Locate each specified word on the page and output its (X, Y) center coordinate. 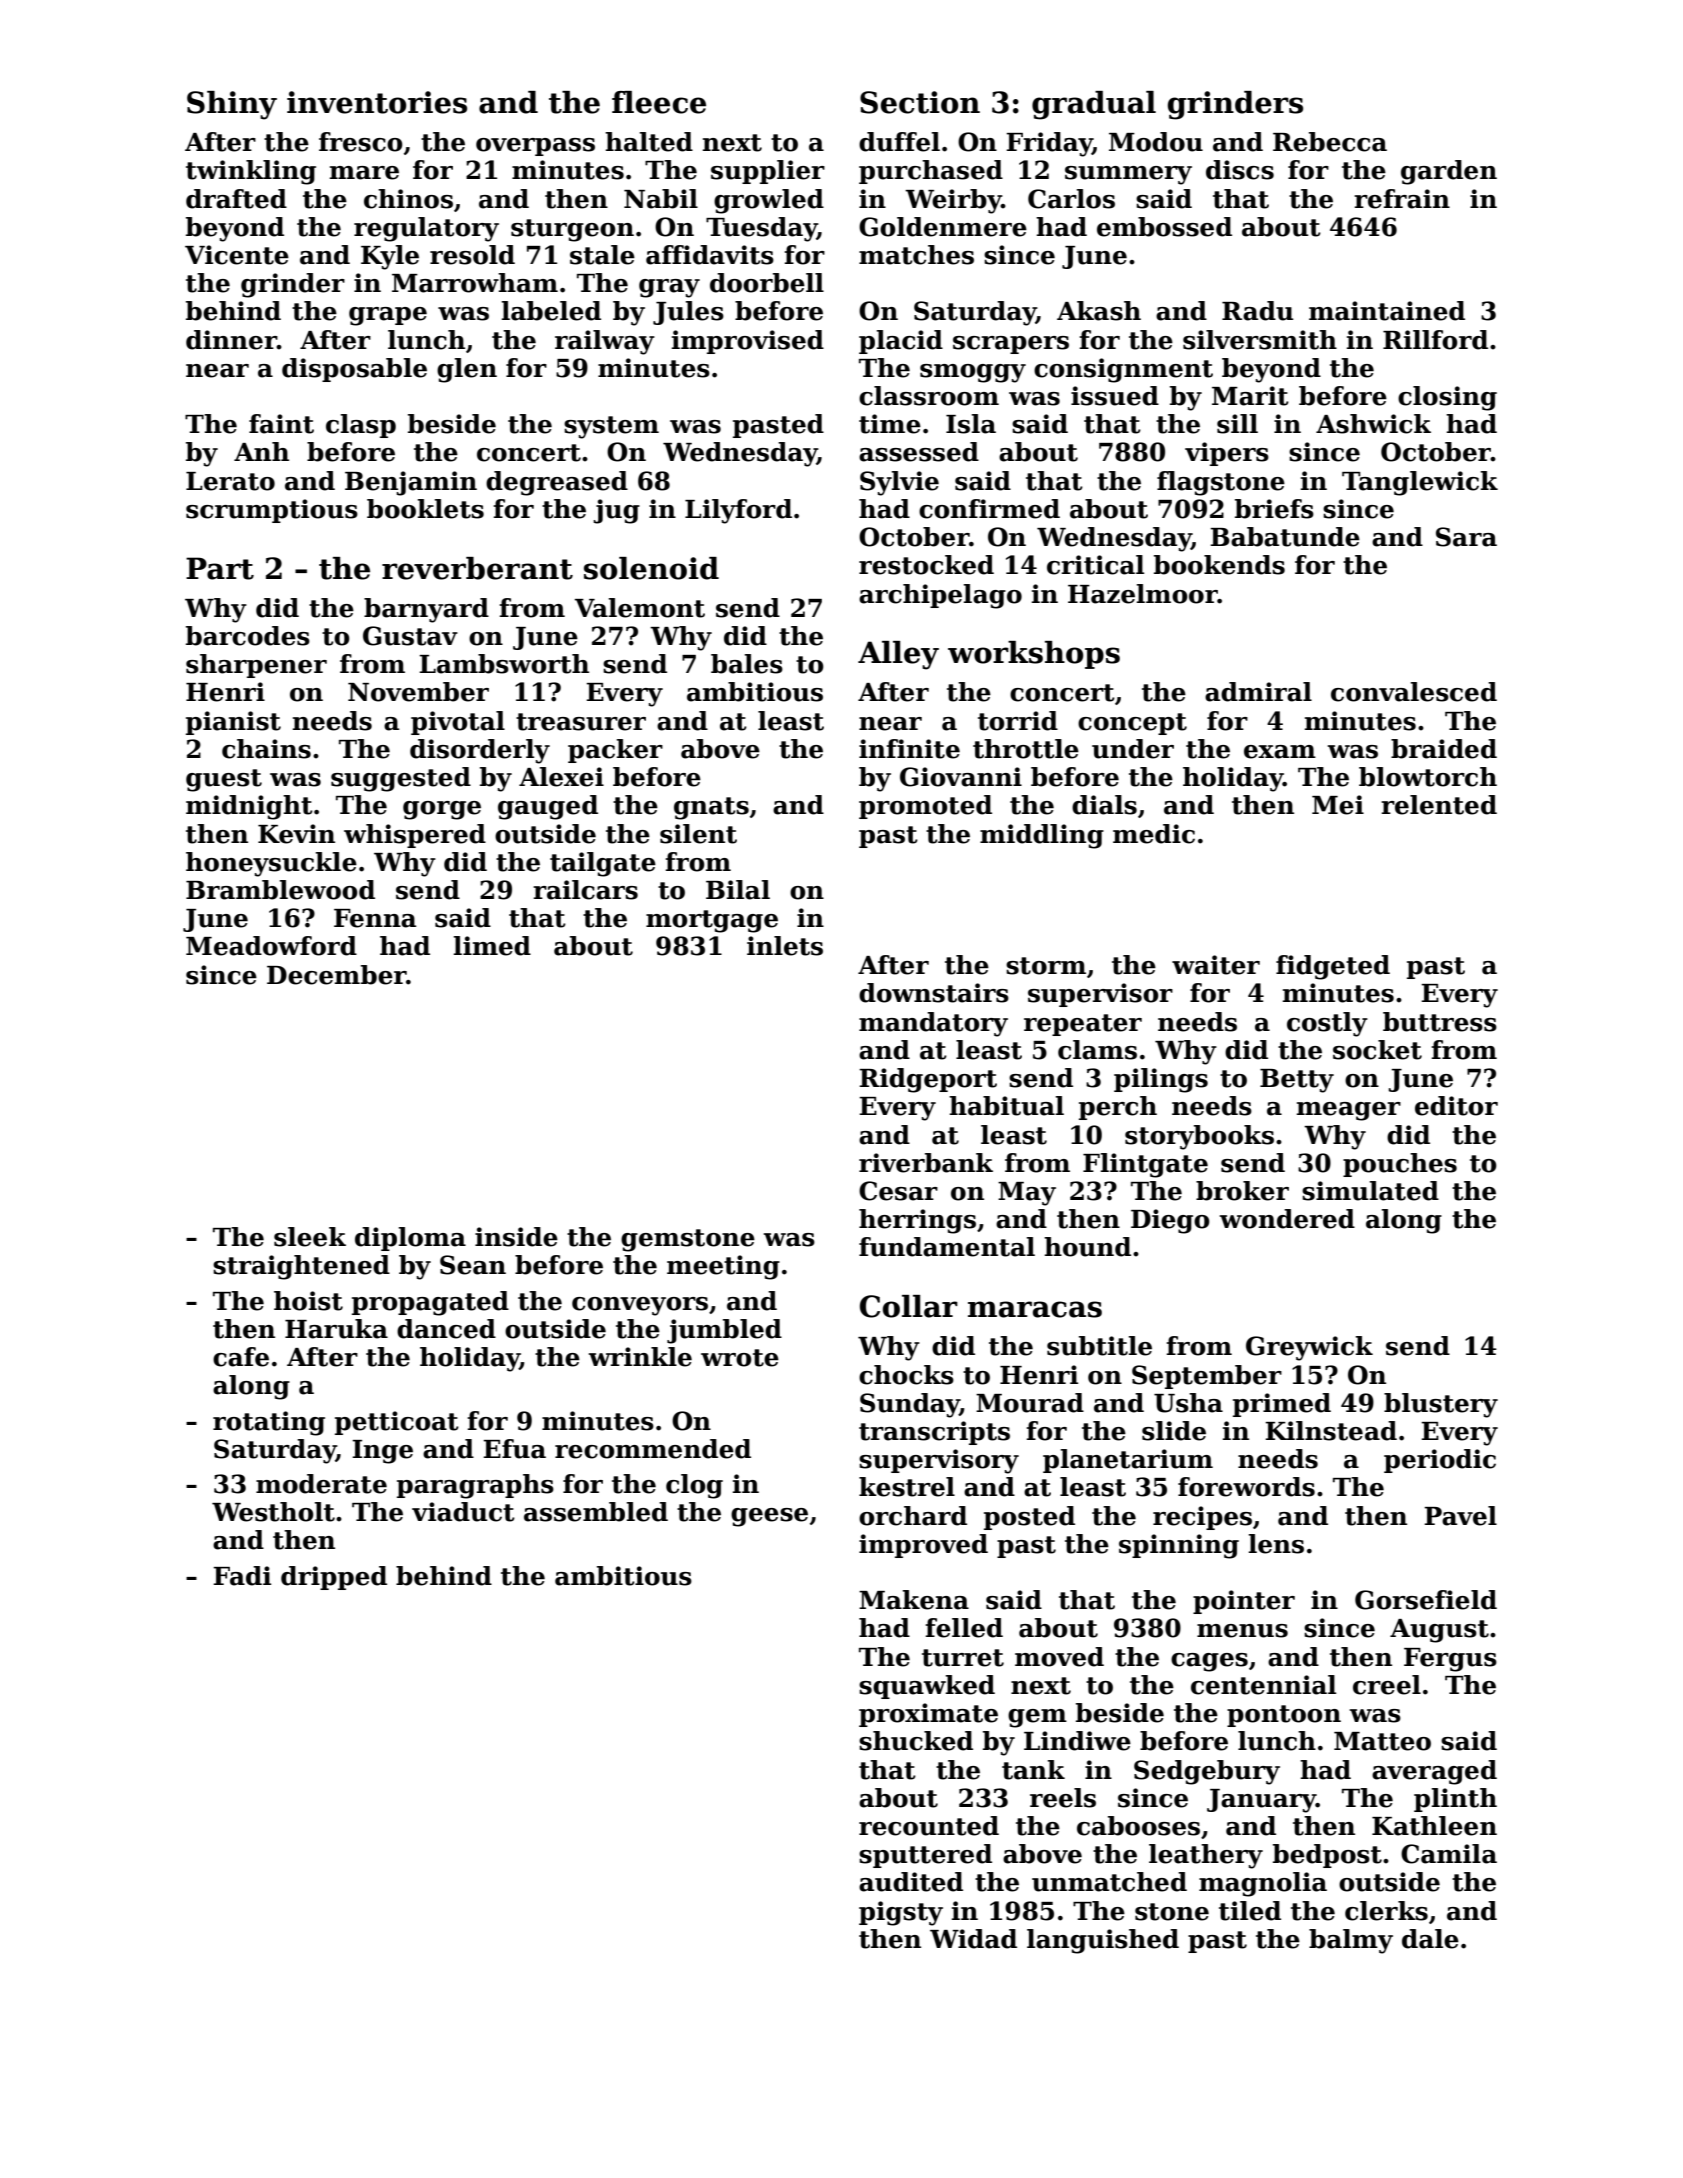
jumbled (724, 1331)
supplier (768, 172)
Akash (1099, 311)
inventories (377, 102)
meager (1348, 1111)
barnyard (426, 610)
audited (911, 1882)
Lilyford (738, 511)
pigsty (901, 1913)
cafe (241, 1357)
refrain (1402, 199)
